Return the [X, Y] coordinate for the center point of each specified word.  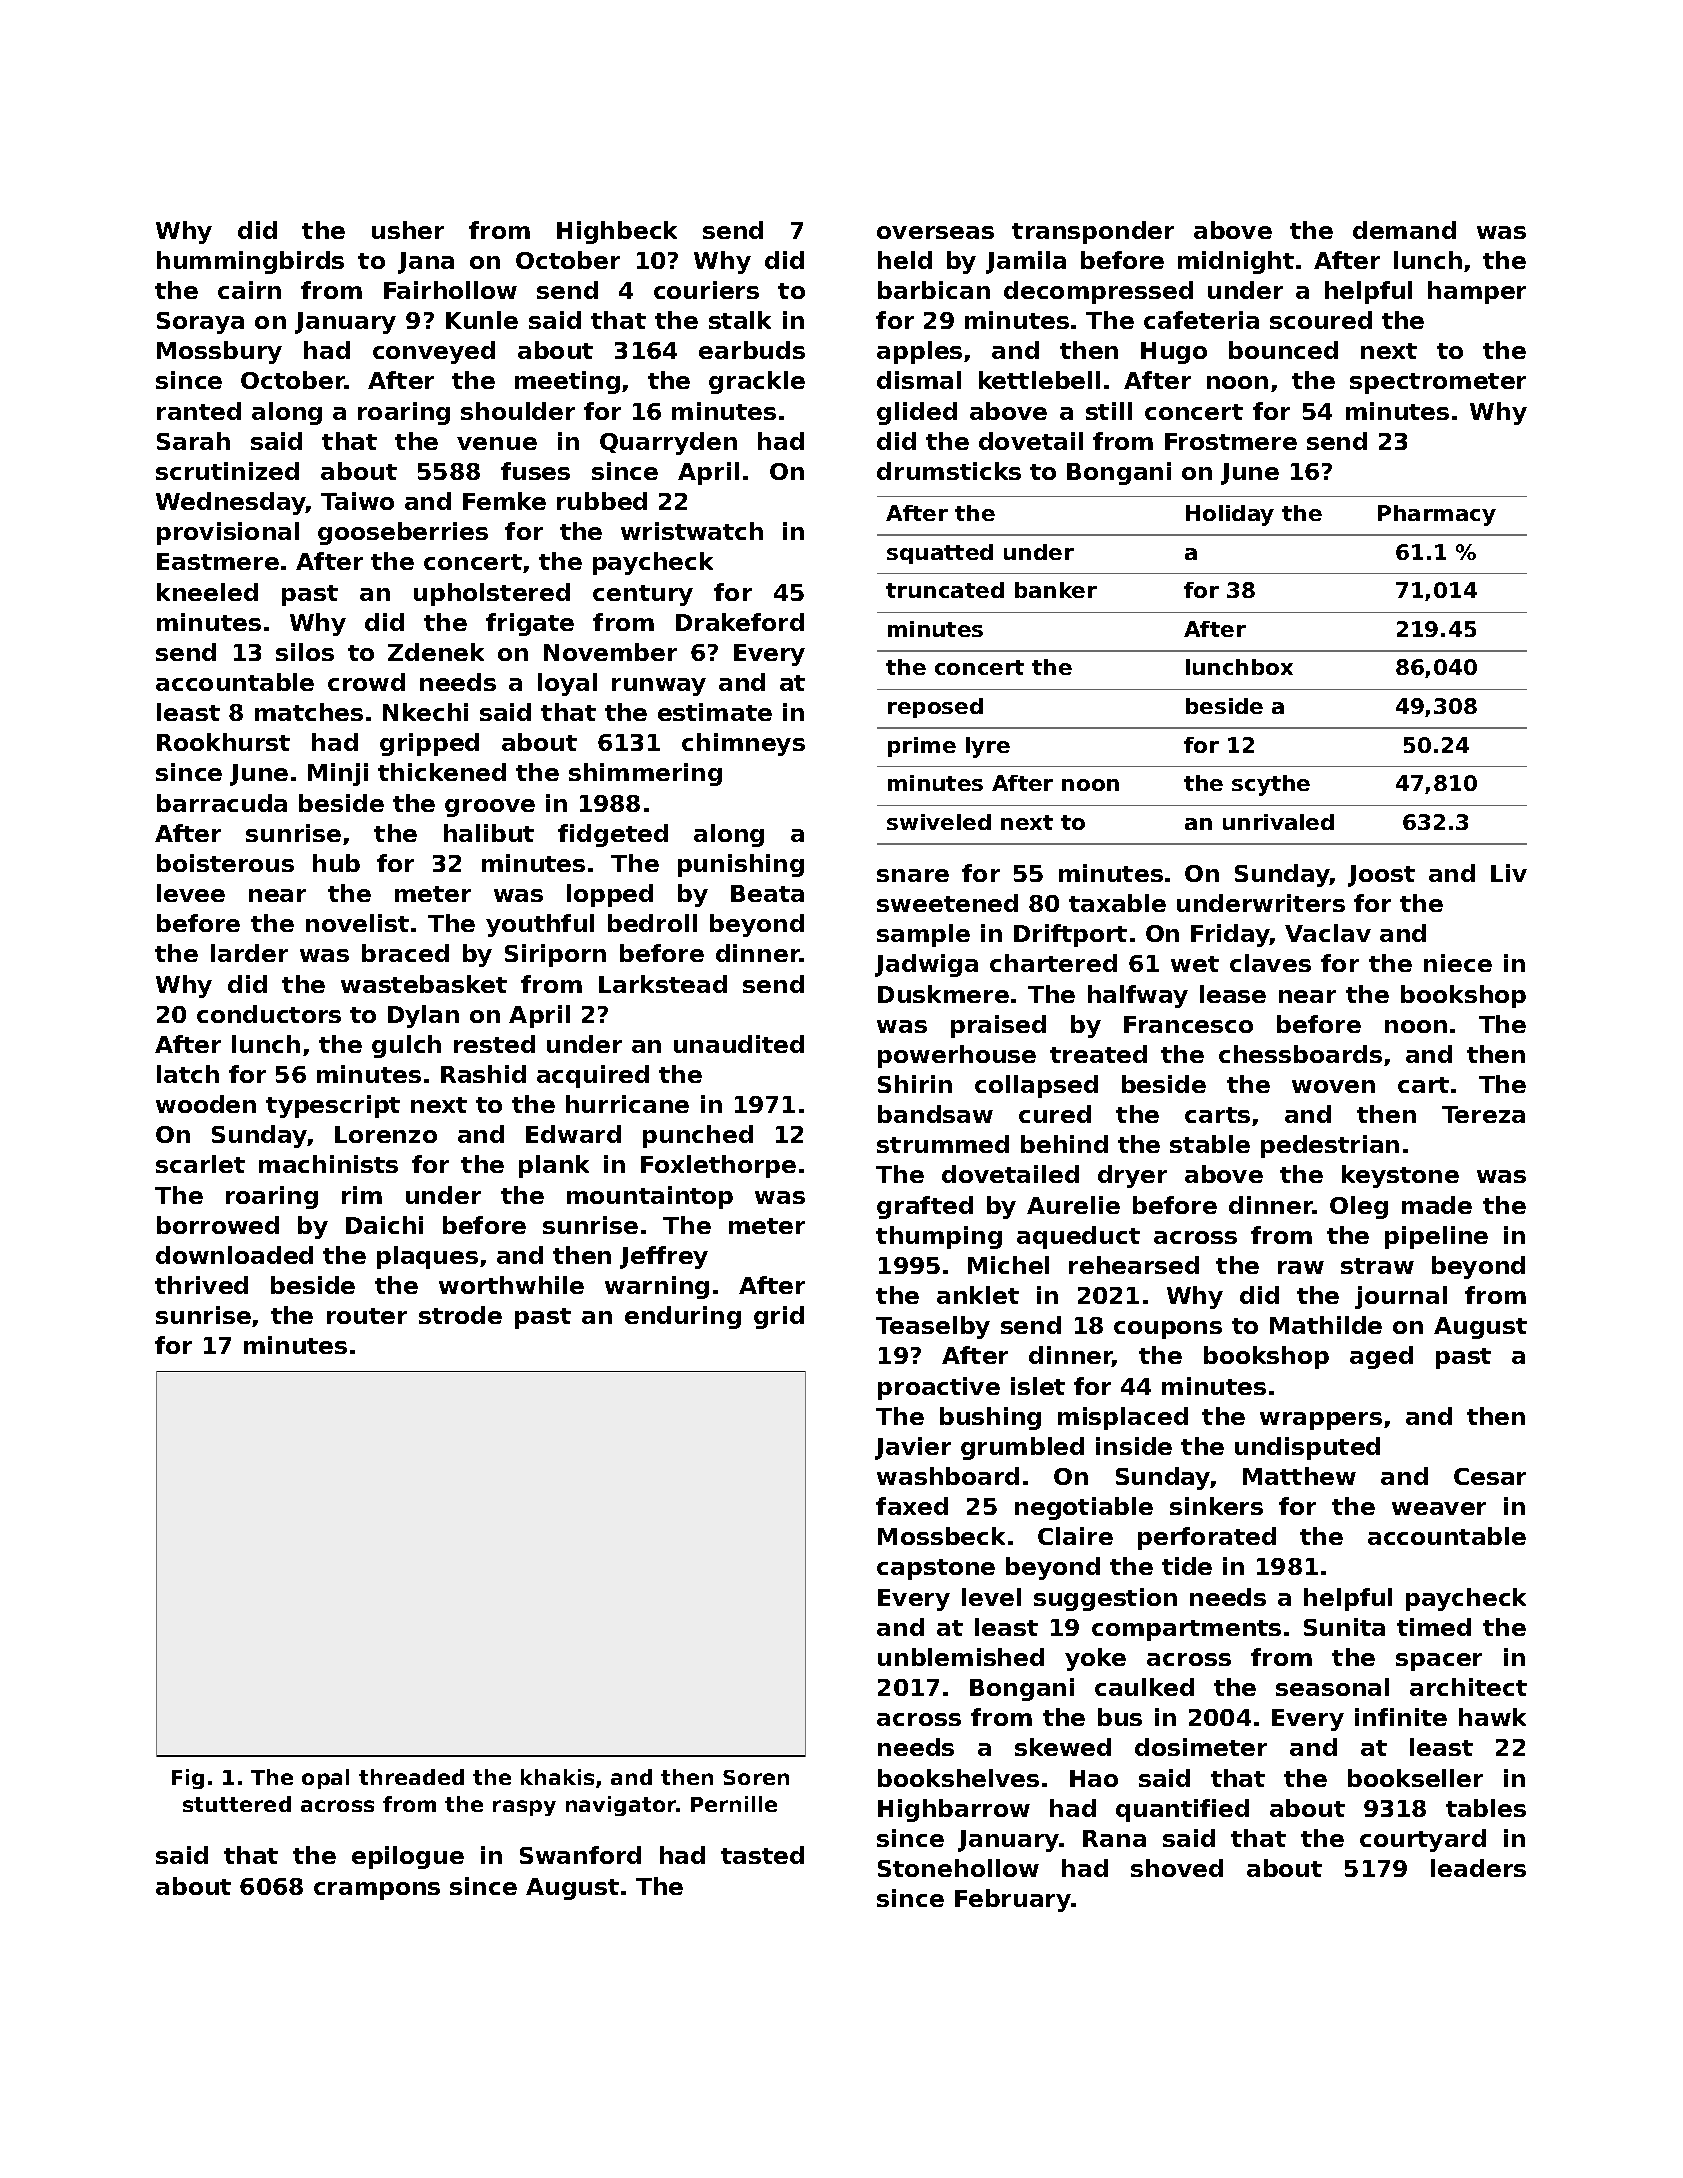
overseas [935, 232]
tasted [762, 1855]
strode [460, 1315]
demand [1404, 230]
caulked [1144, 1687]
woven [1333, 1086]
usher [408, 230]
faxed [912, 1506]
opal [325, 1779]
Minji [338, 774]
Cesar [1490, 1476]
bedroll [652, 923]
